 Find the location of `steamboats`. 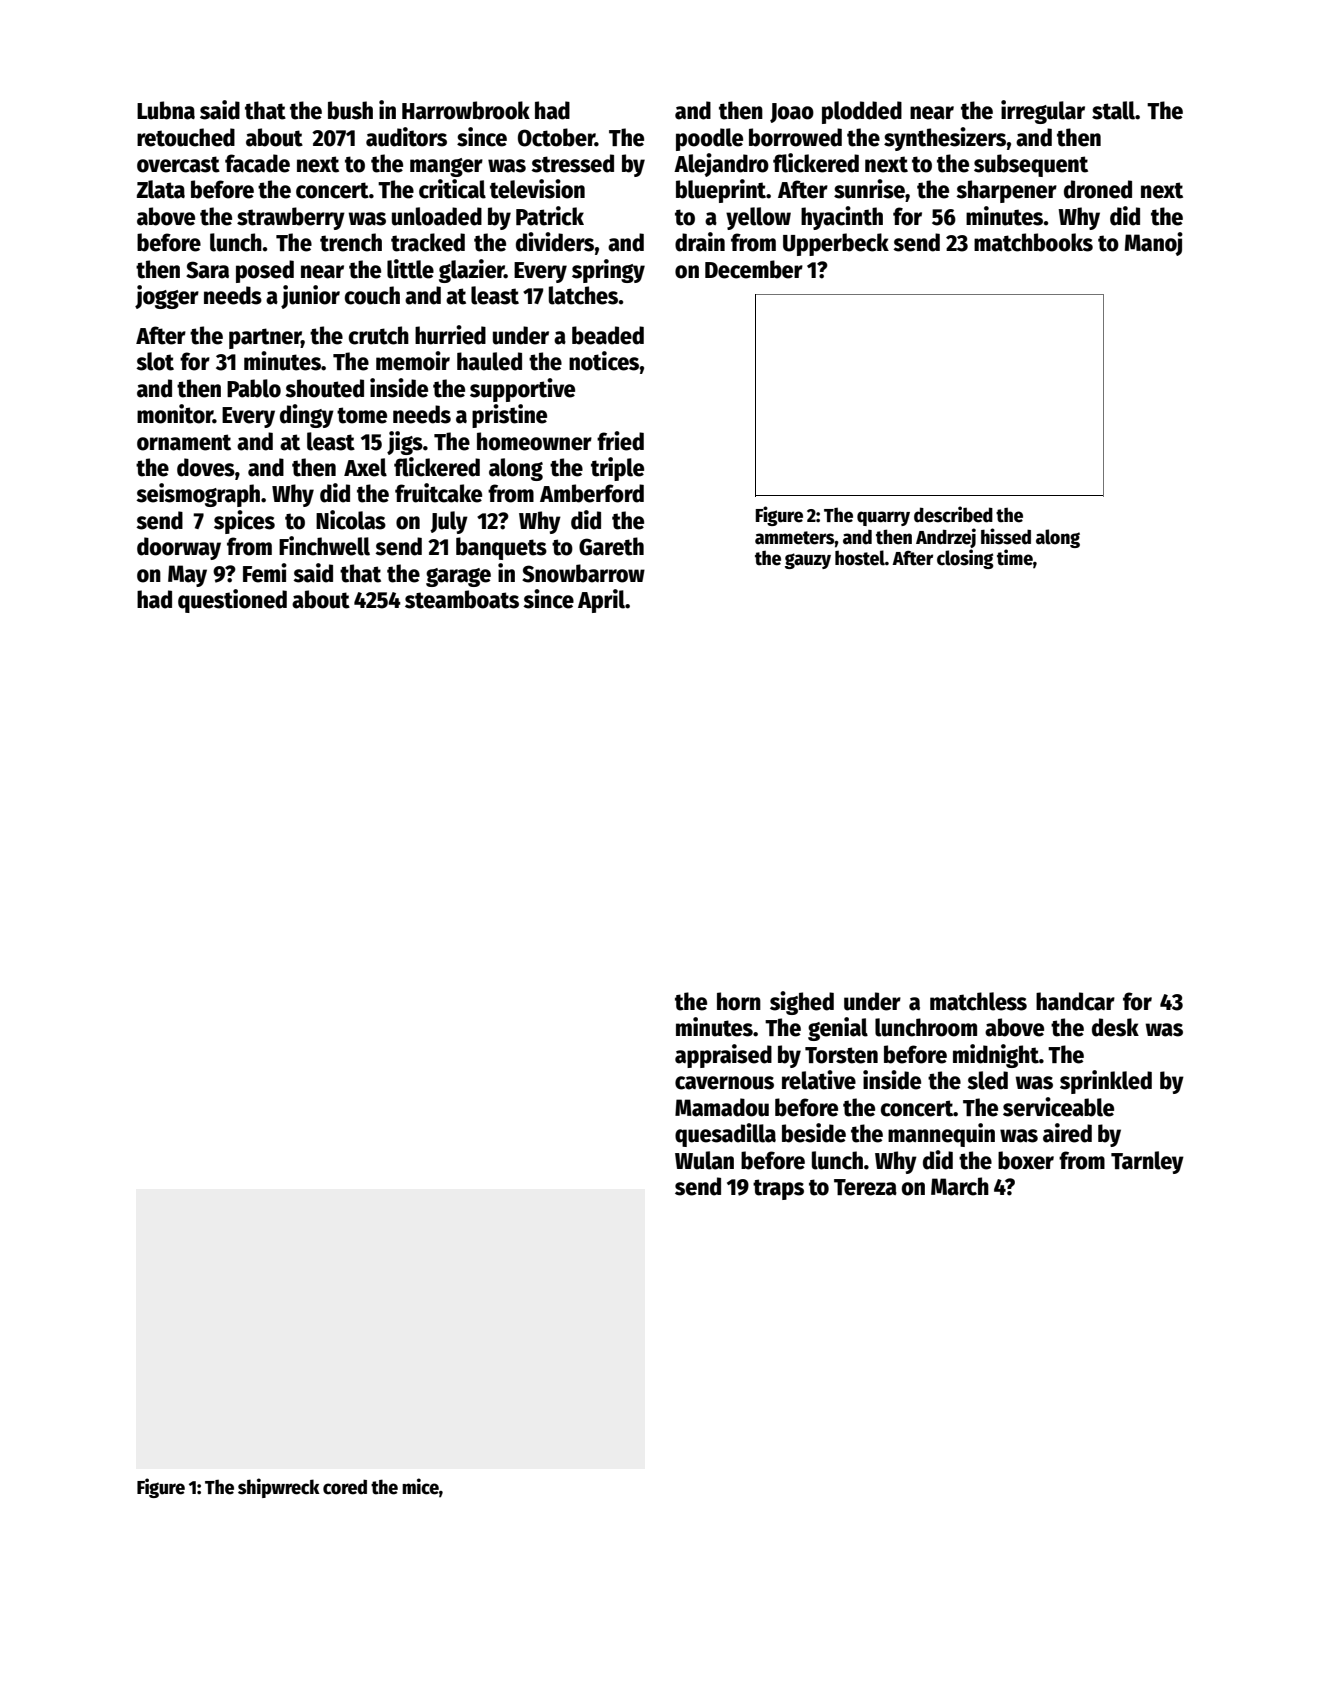

steamboats is located at coordinates (462, 599).
